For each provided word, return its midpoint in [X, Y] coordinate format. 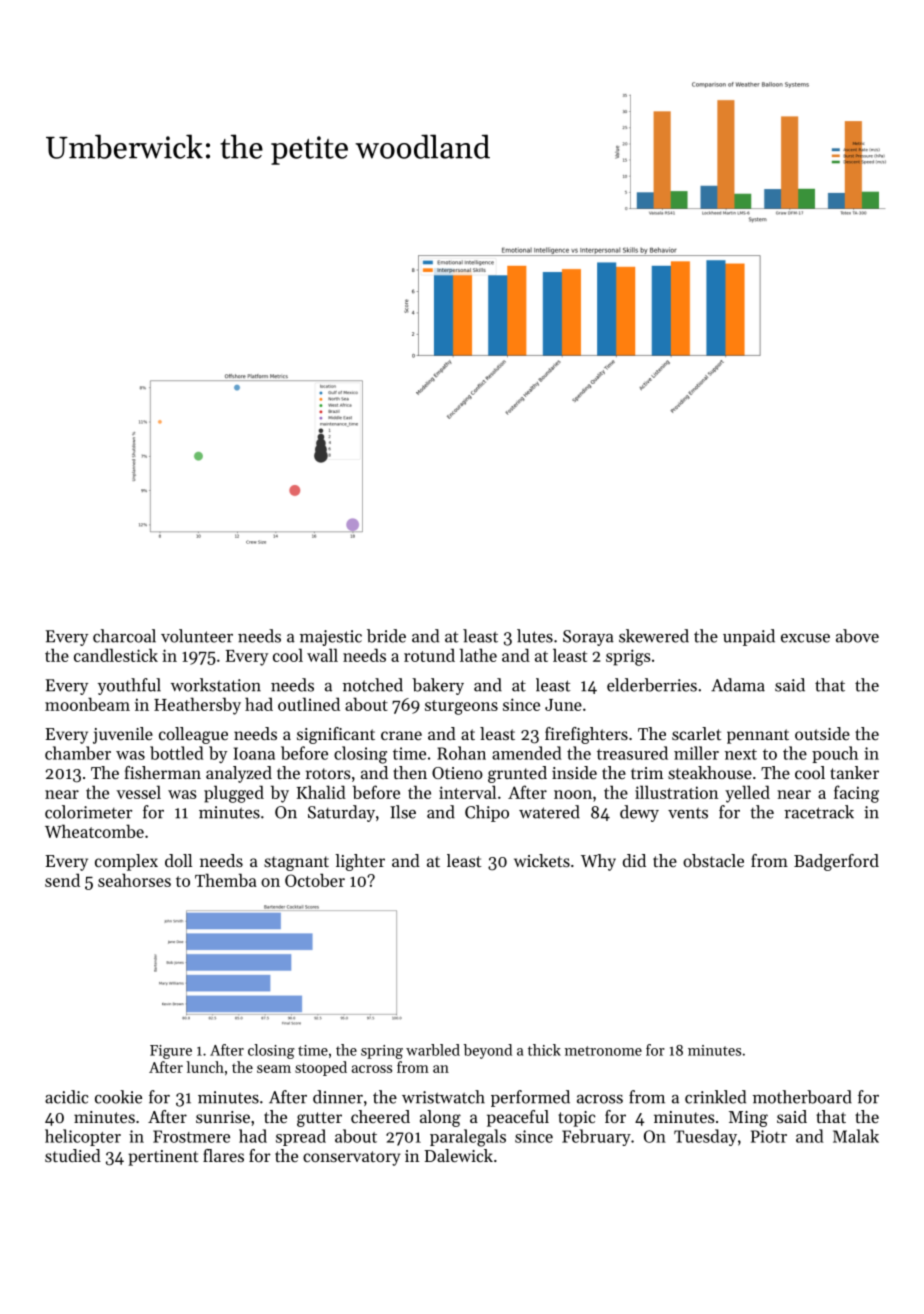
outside [822, 733]
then [410, 772]
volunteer [197, 636]
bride [386, 636]
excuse [805, 638]
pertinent [163, 1158]
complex [126, 862]
